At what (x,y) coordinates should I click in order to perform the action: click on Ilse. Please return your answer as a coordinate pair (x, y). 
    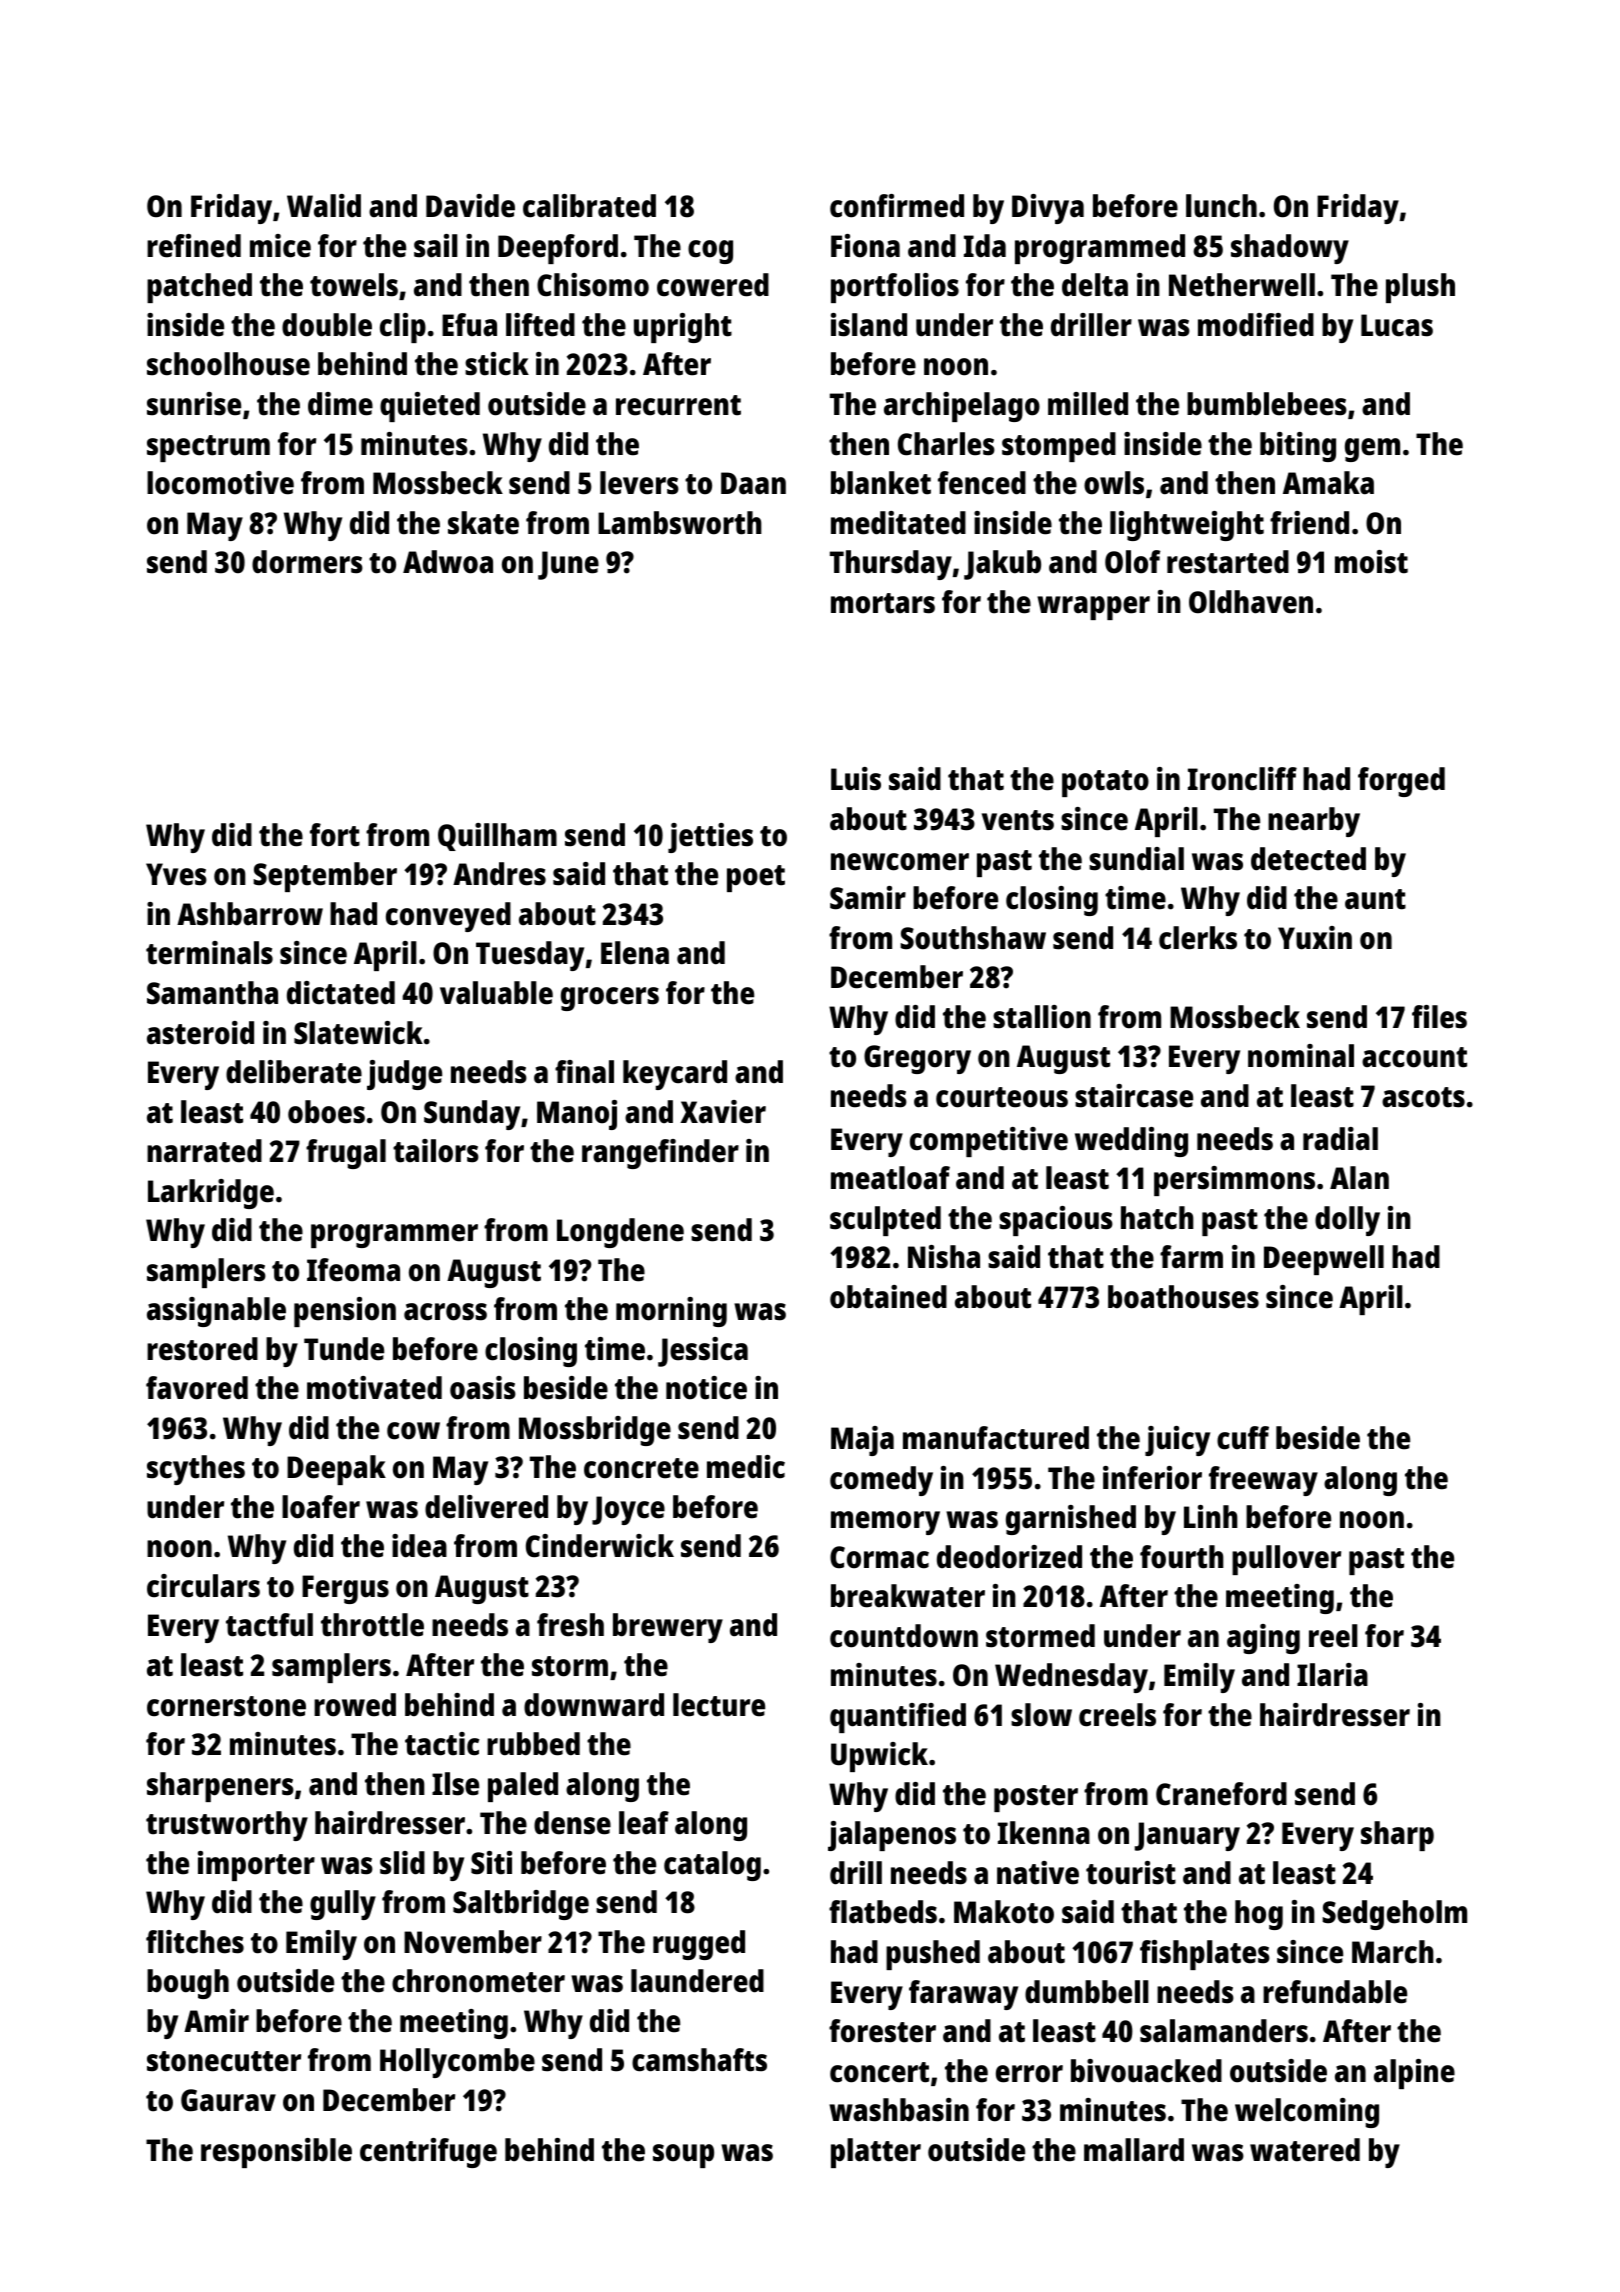
    Looking at the image, I should click on (455, 1784).
